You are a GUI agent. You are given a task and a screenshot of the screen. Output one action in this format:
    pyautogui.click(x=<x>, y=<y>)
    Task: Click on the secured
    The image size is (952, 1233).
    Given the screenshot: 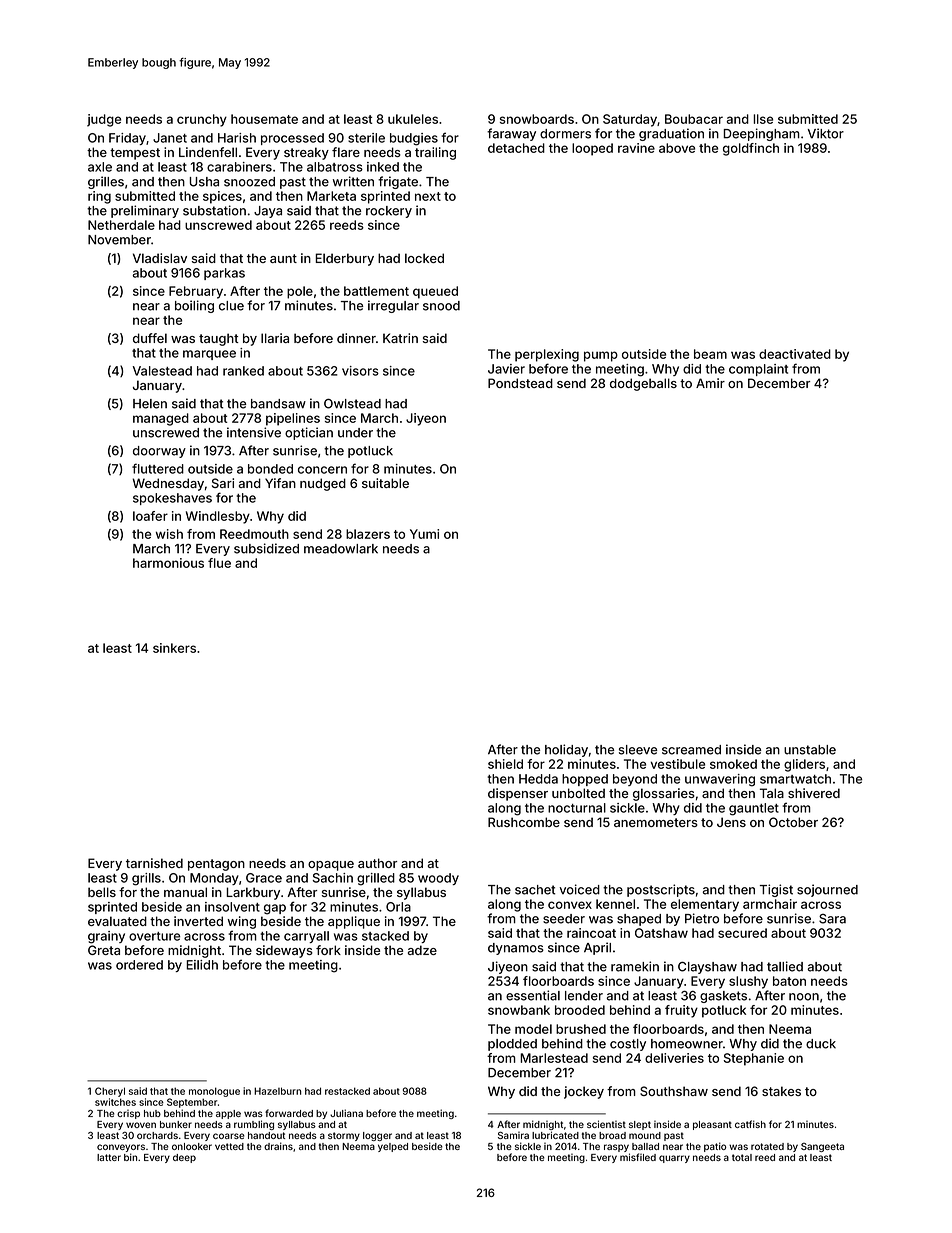 What is the action you would take?
    pyautogui.click(x=742, y=933)
